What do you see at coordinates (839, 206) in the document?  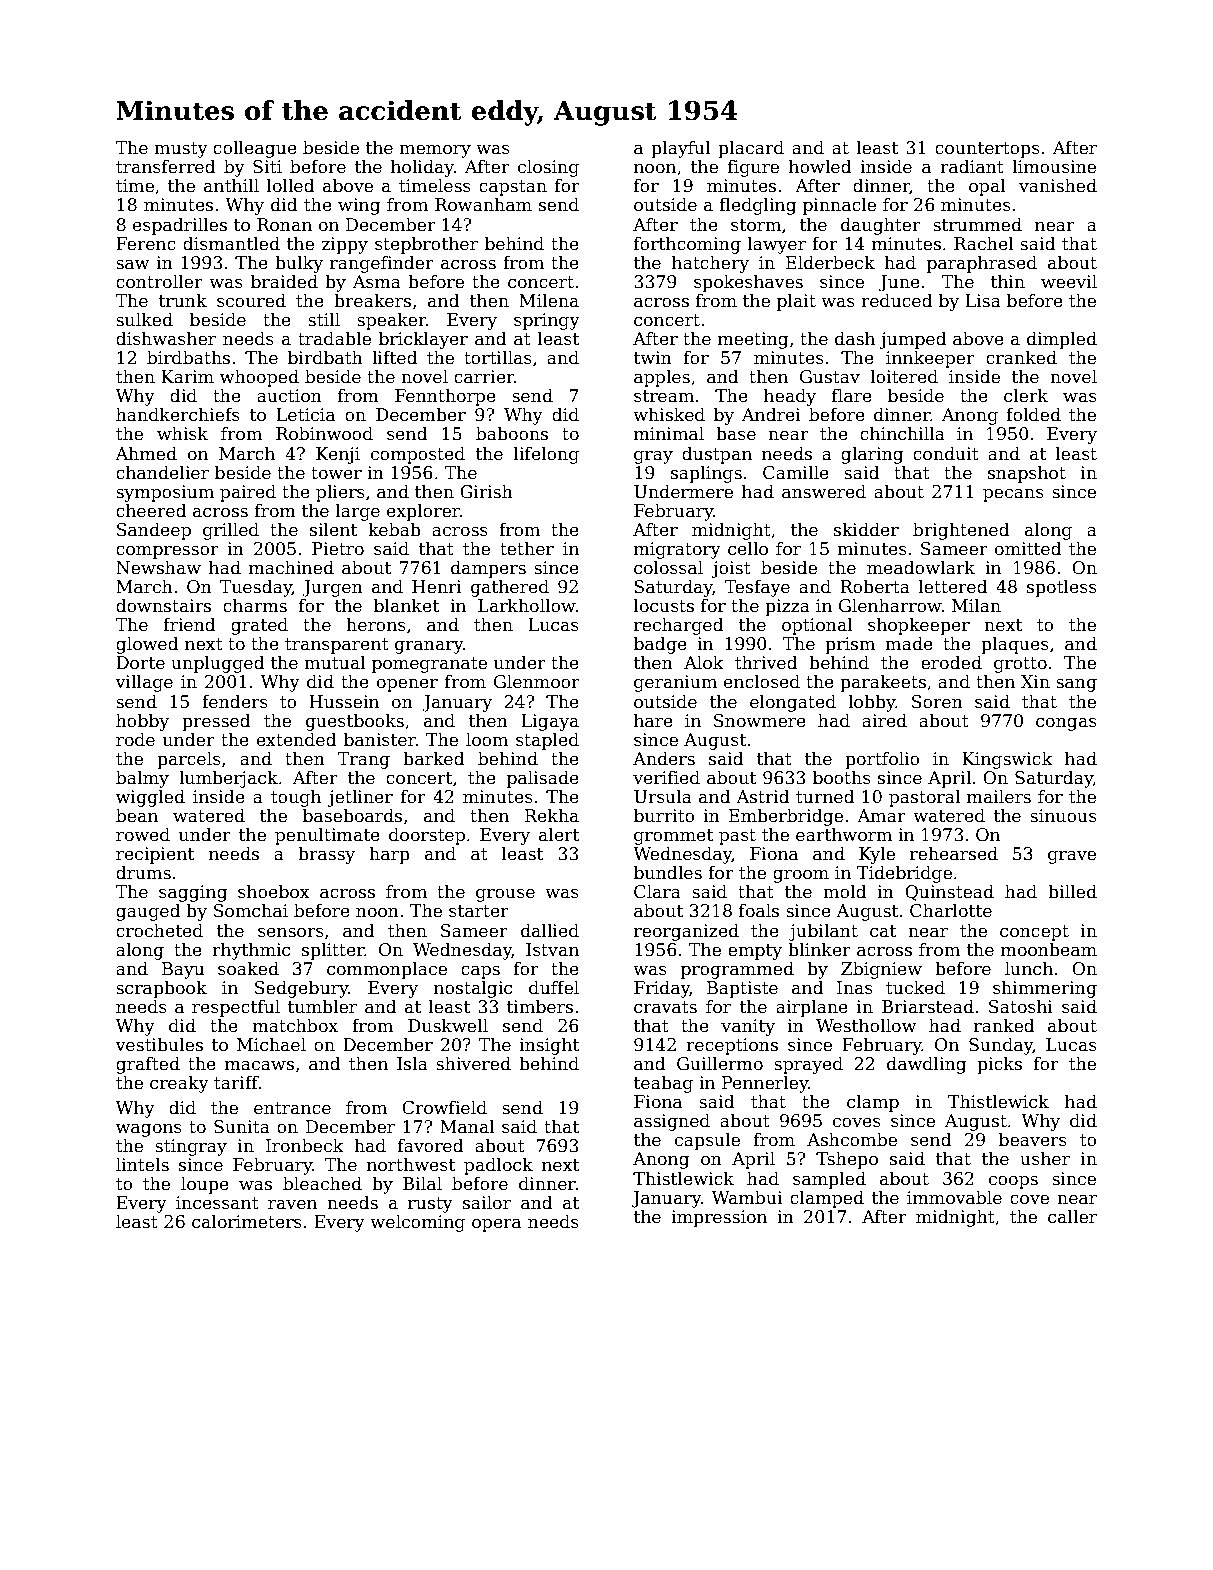 I see `pinnacle` at bounding box center [839, 206].
